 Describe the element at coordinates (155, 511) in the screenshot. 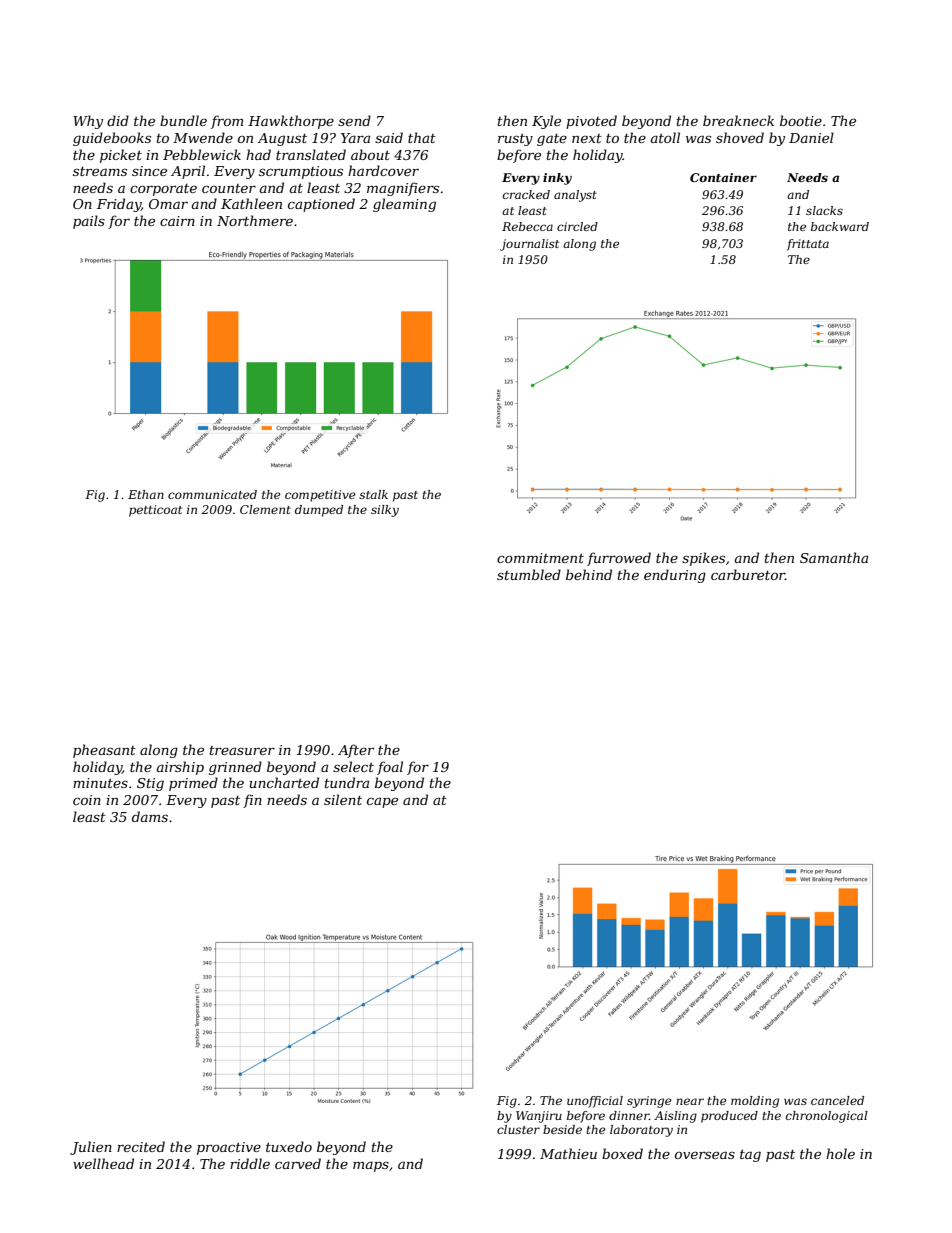

I see `petticoat` at that location.
